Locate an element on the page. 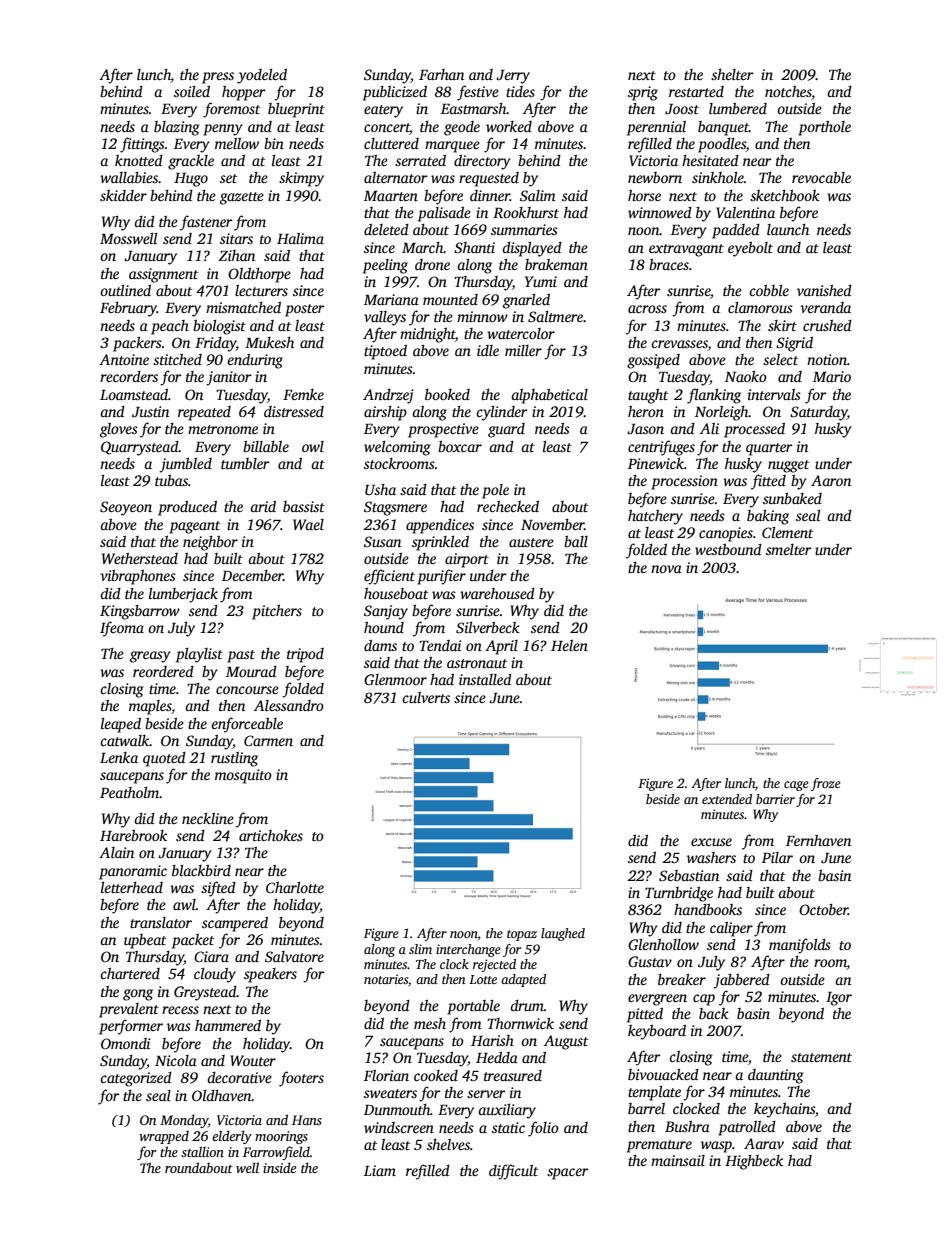 The height and width of the page is (1233, 952). extended is located at coordinates (727, 799).
